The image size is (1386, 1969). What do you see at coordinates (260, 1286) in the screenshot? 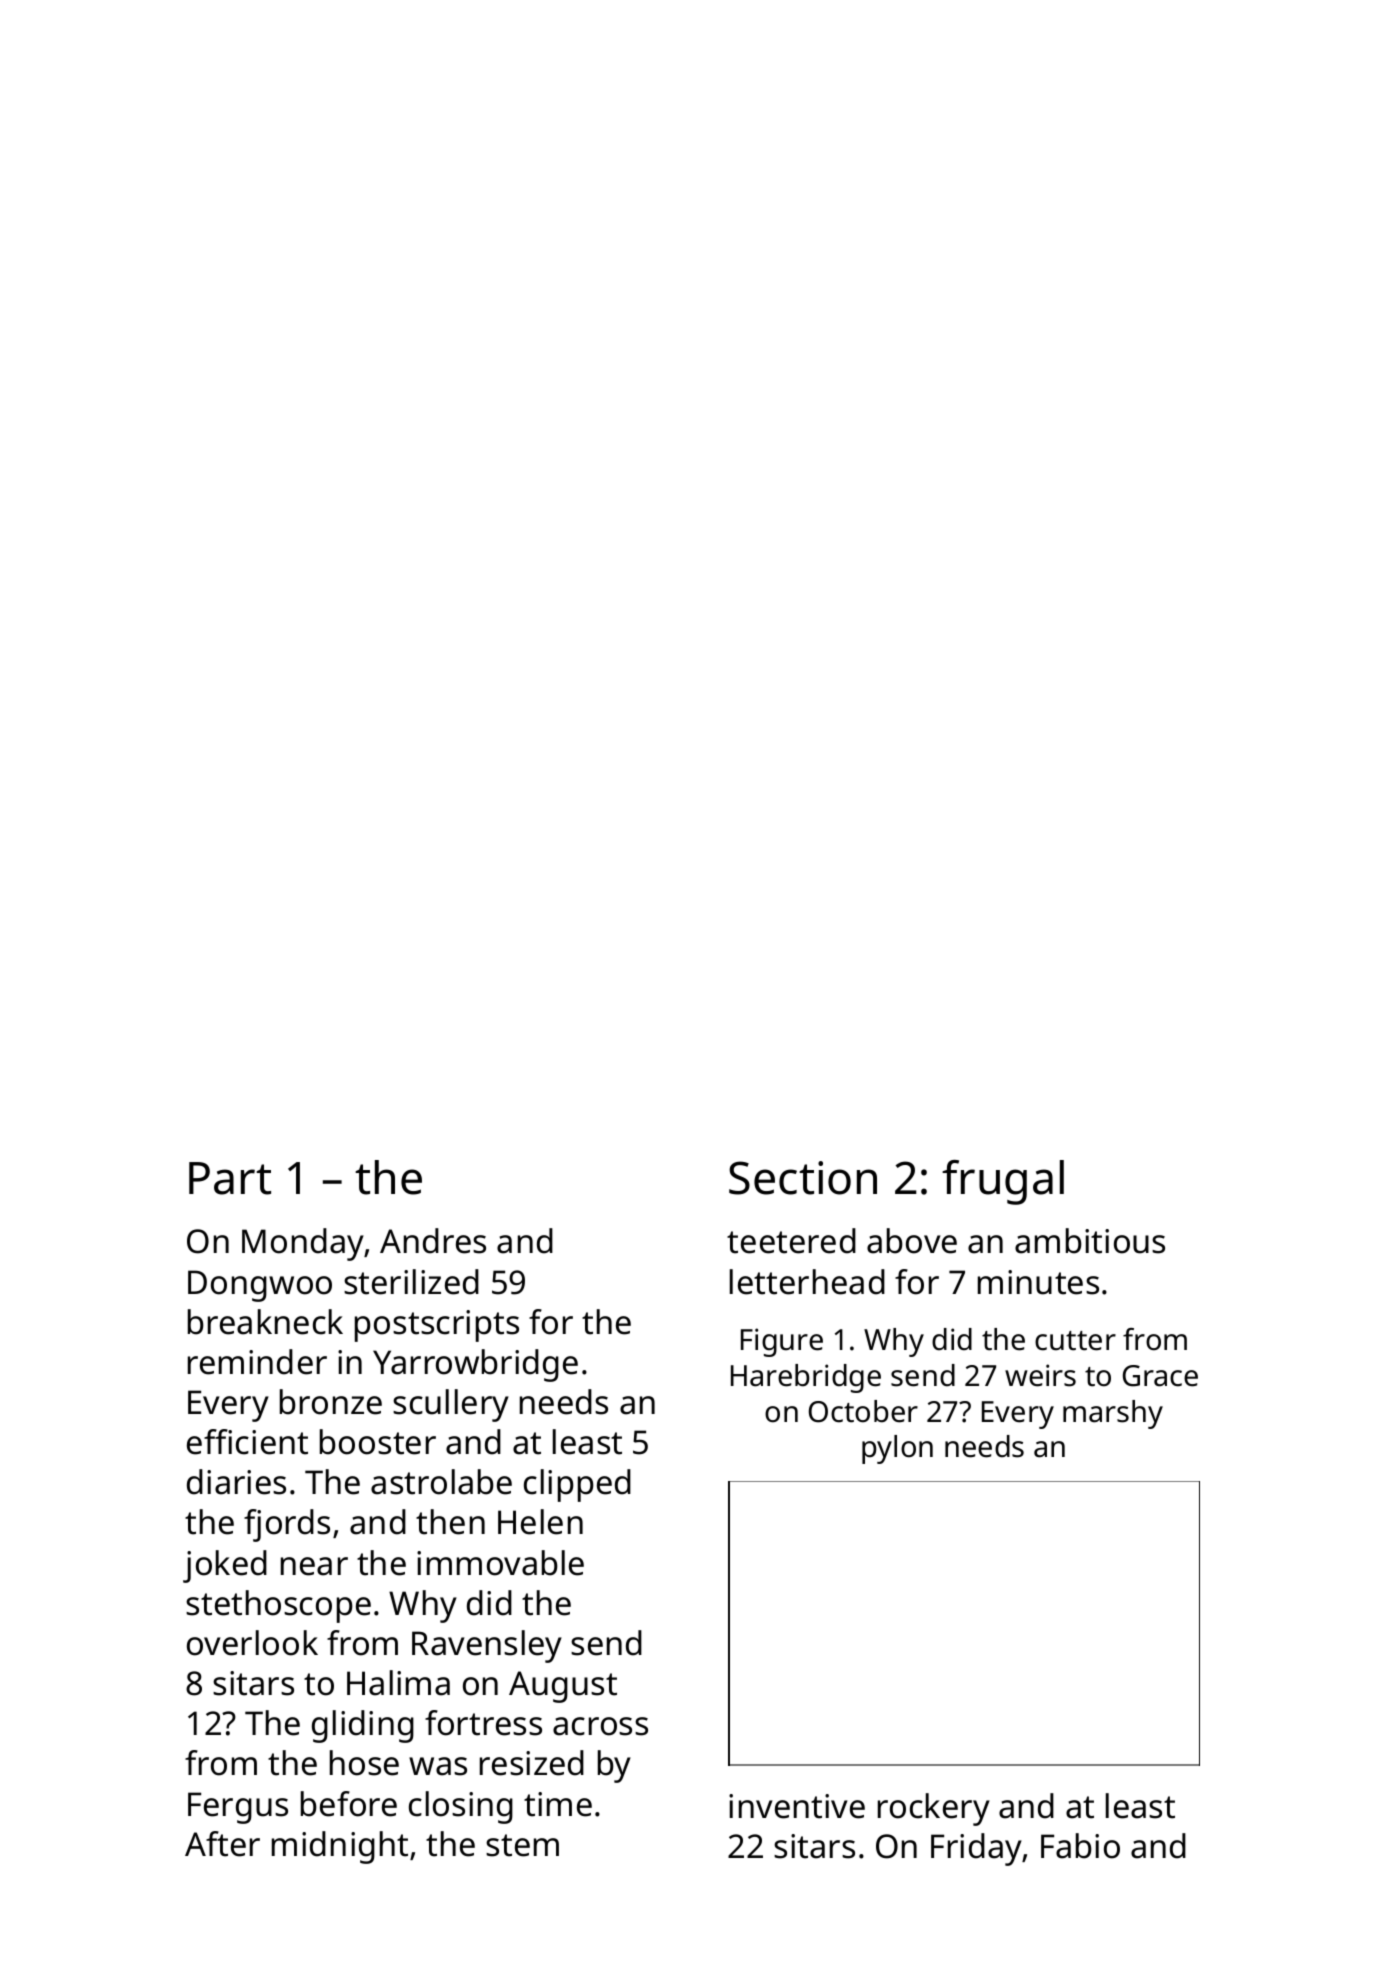
I see `Dongwoo` at bounding box center [260, 1286].
